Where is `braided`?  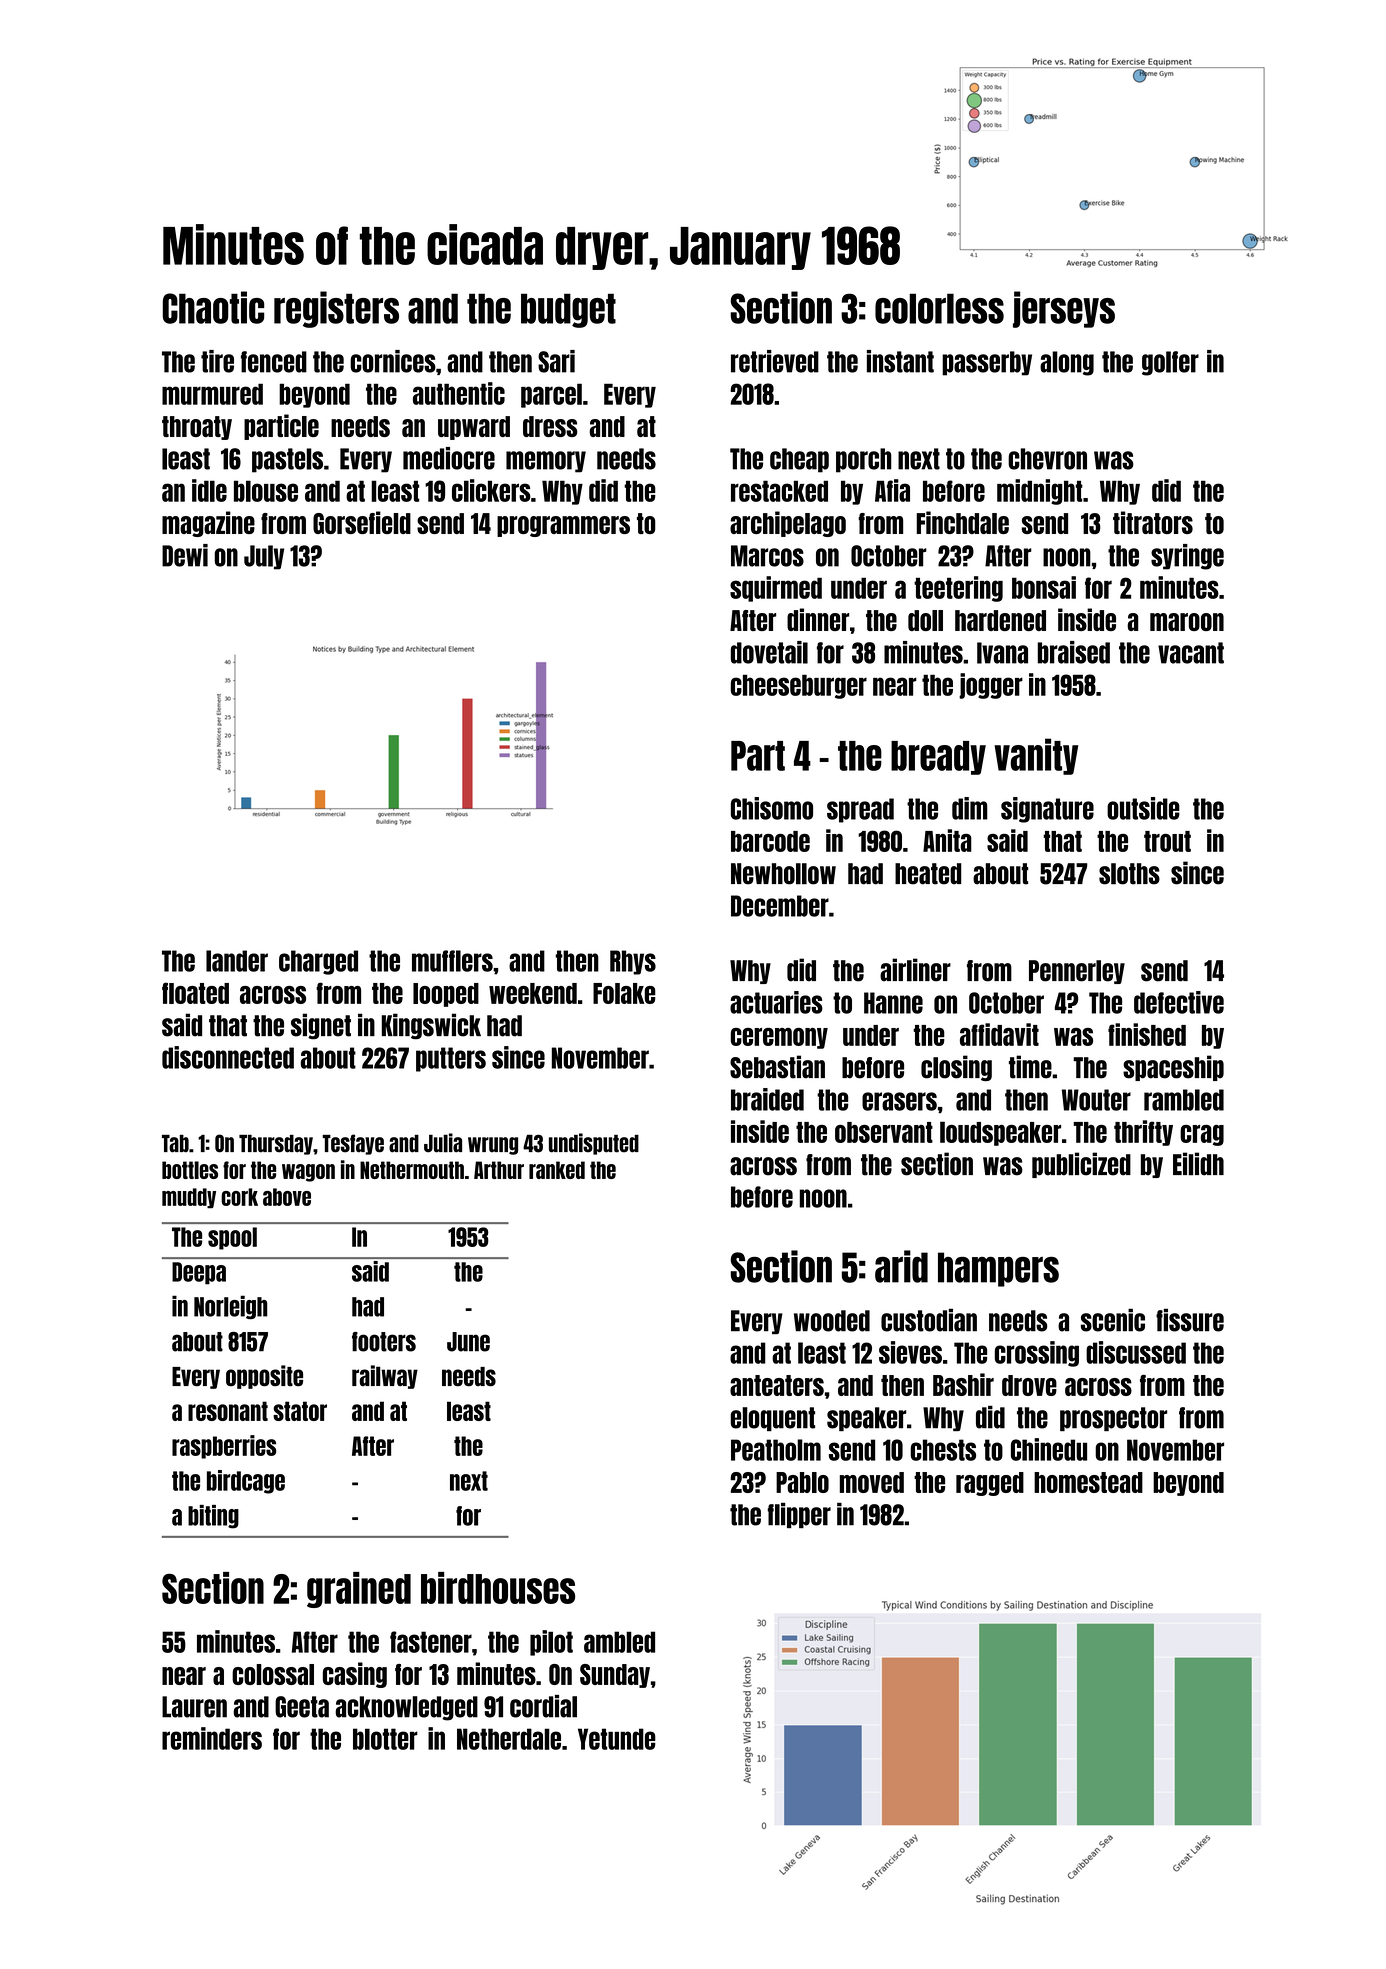 braided is located at coordinates (767, 1099).
